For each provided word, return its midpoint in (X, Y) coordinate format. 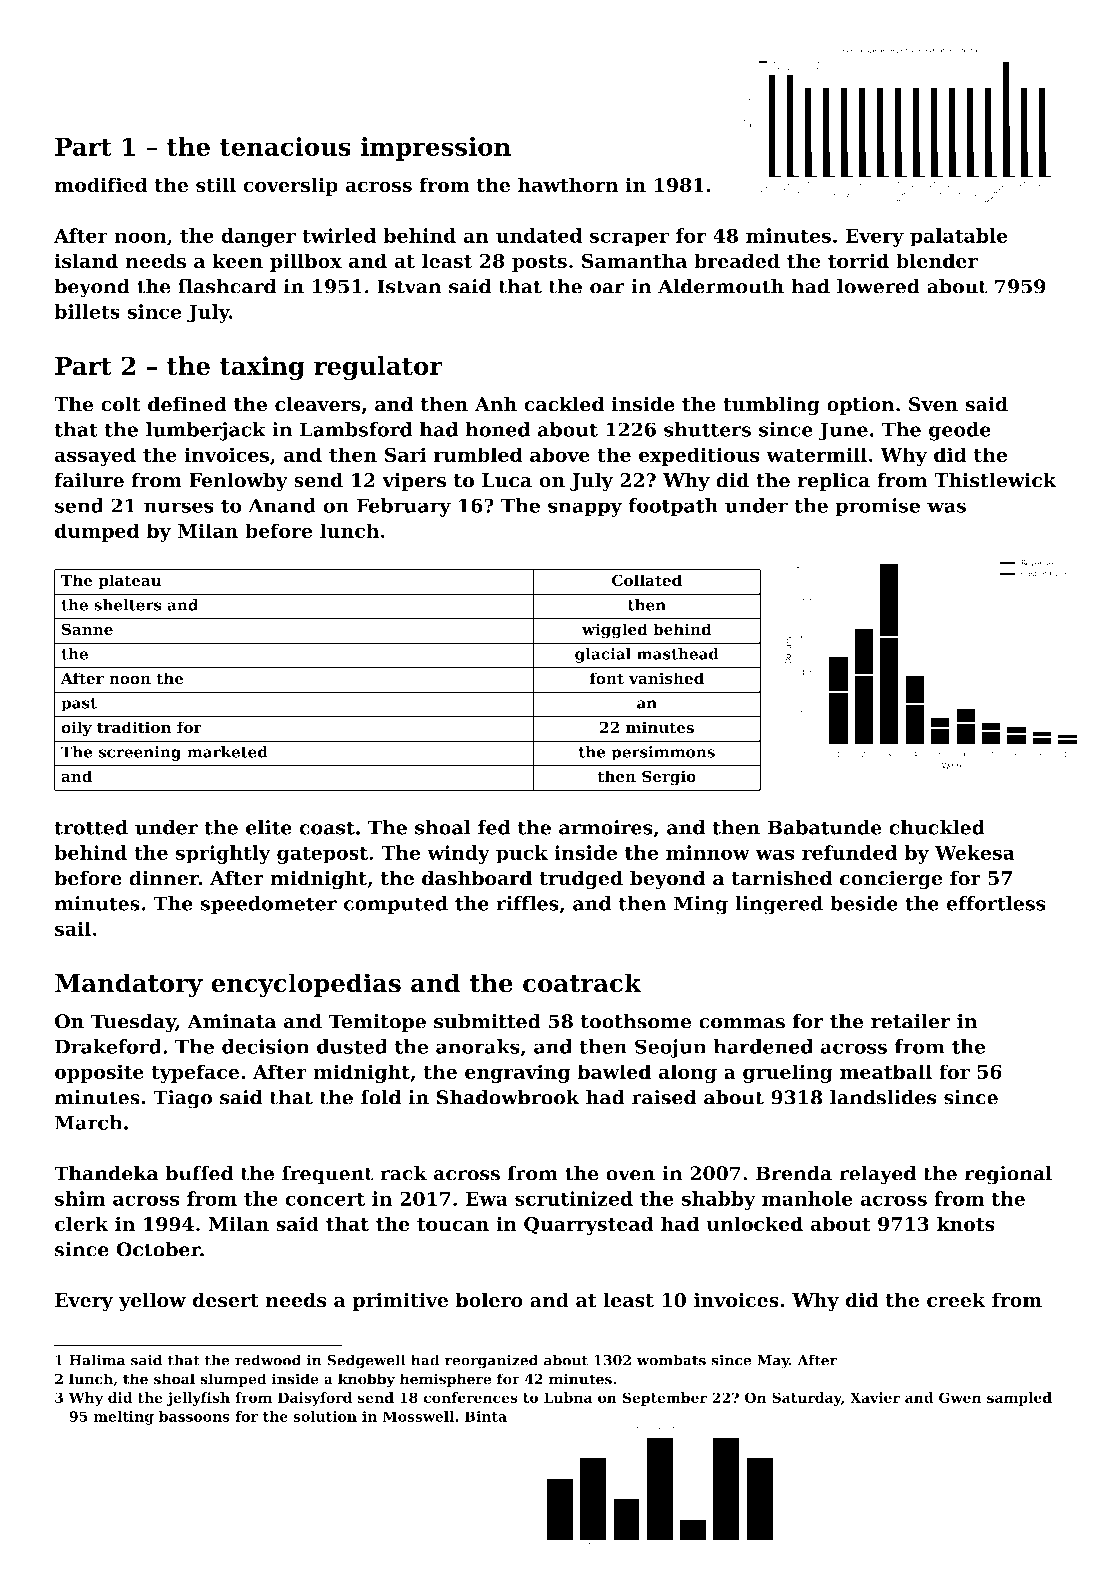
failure (89, 480)
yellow (152, 1302)
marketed (227, 752)
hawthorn (568, 185)
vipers (414, 481)
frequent (327, 1175)
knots (966, 1224)
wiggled (614, 631)
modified (101, 185)
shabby (718, 1200)
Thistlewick (995, 480)
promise (878, 507)
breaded (737, 261)
